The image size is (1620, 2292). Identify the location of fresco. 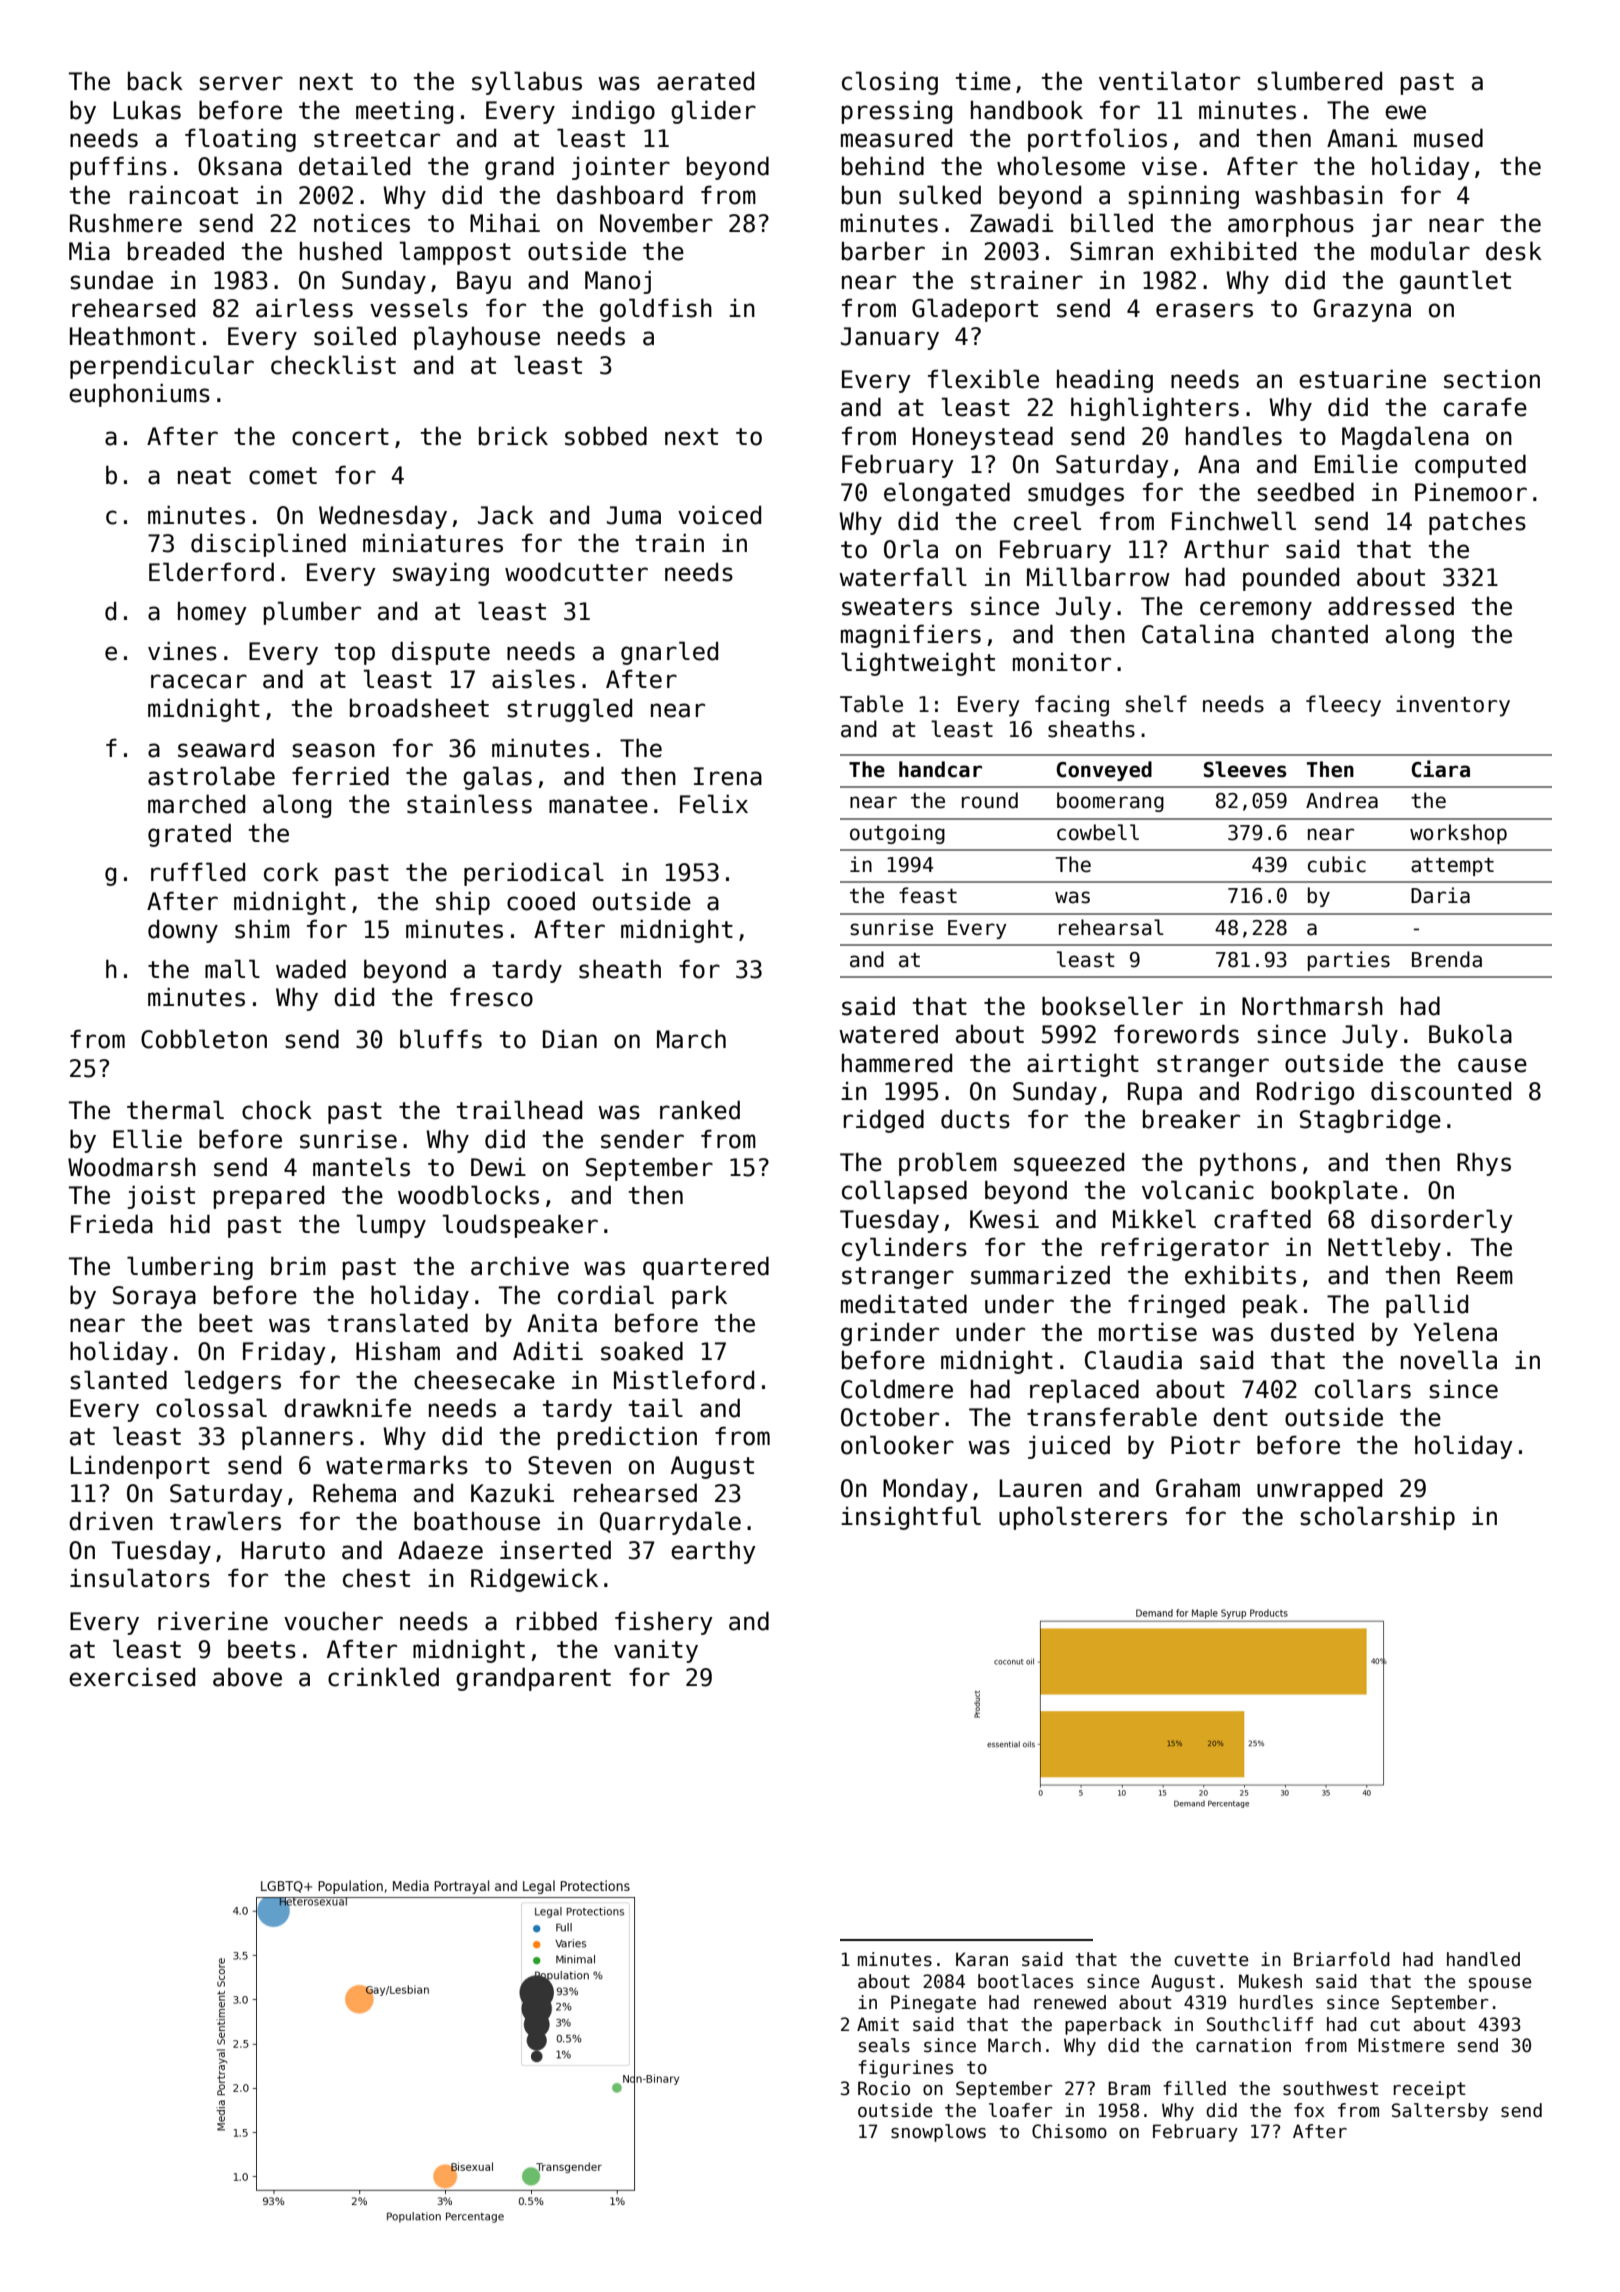
(491, 997).
